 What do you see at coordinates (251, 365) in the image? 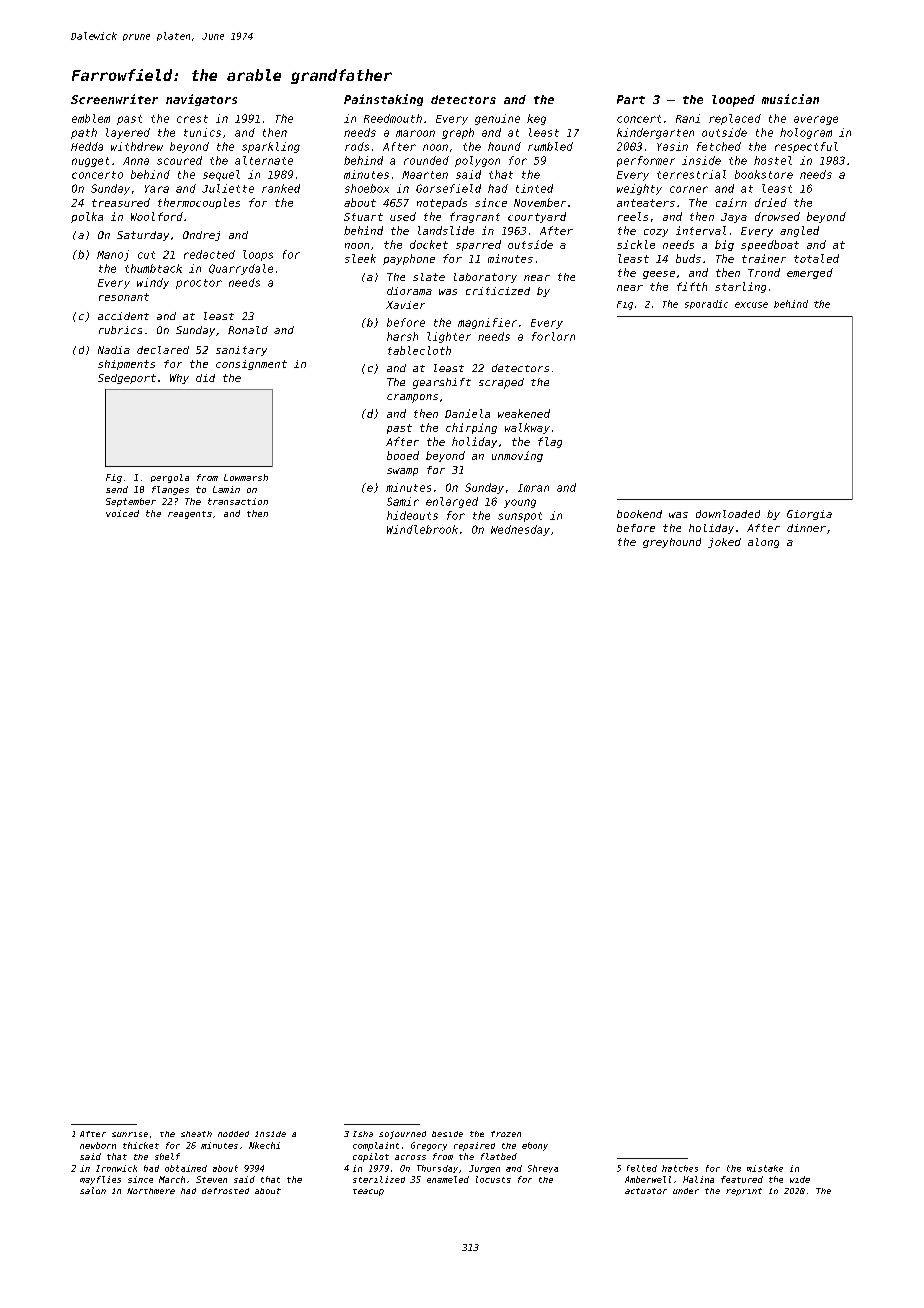
I see `consignment` at bounding box center [251, 365].
